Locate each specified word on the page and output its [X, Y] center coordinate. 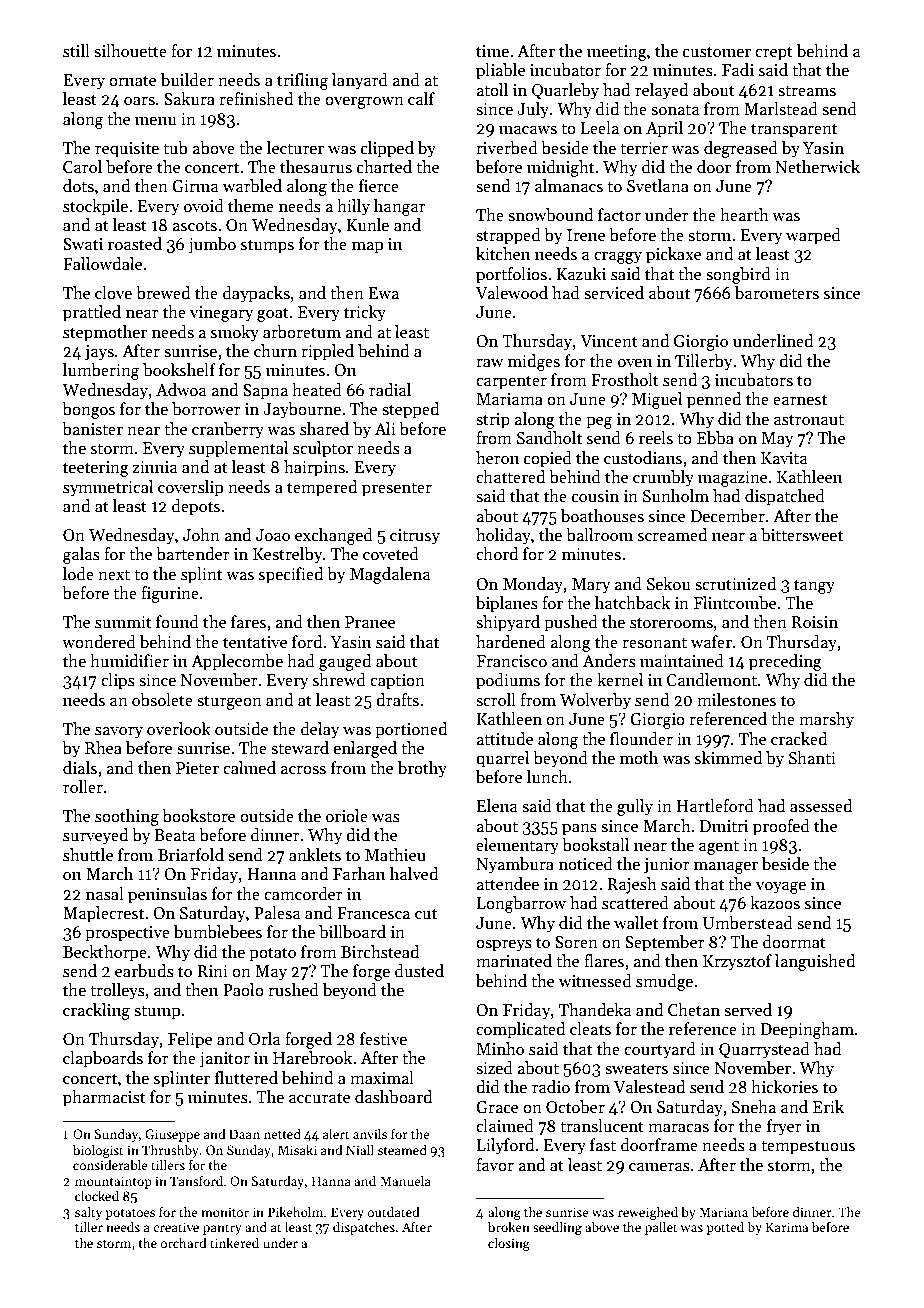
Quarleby [565, 91]
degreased [741, 149]
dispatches [364, 1228]
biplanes [507, 604]
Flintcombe [735, 603]
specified [291, 575]
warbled [252, 186]
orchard [183, 1242]
